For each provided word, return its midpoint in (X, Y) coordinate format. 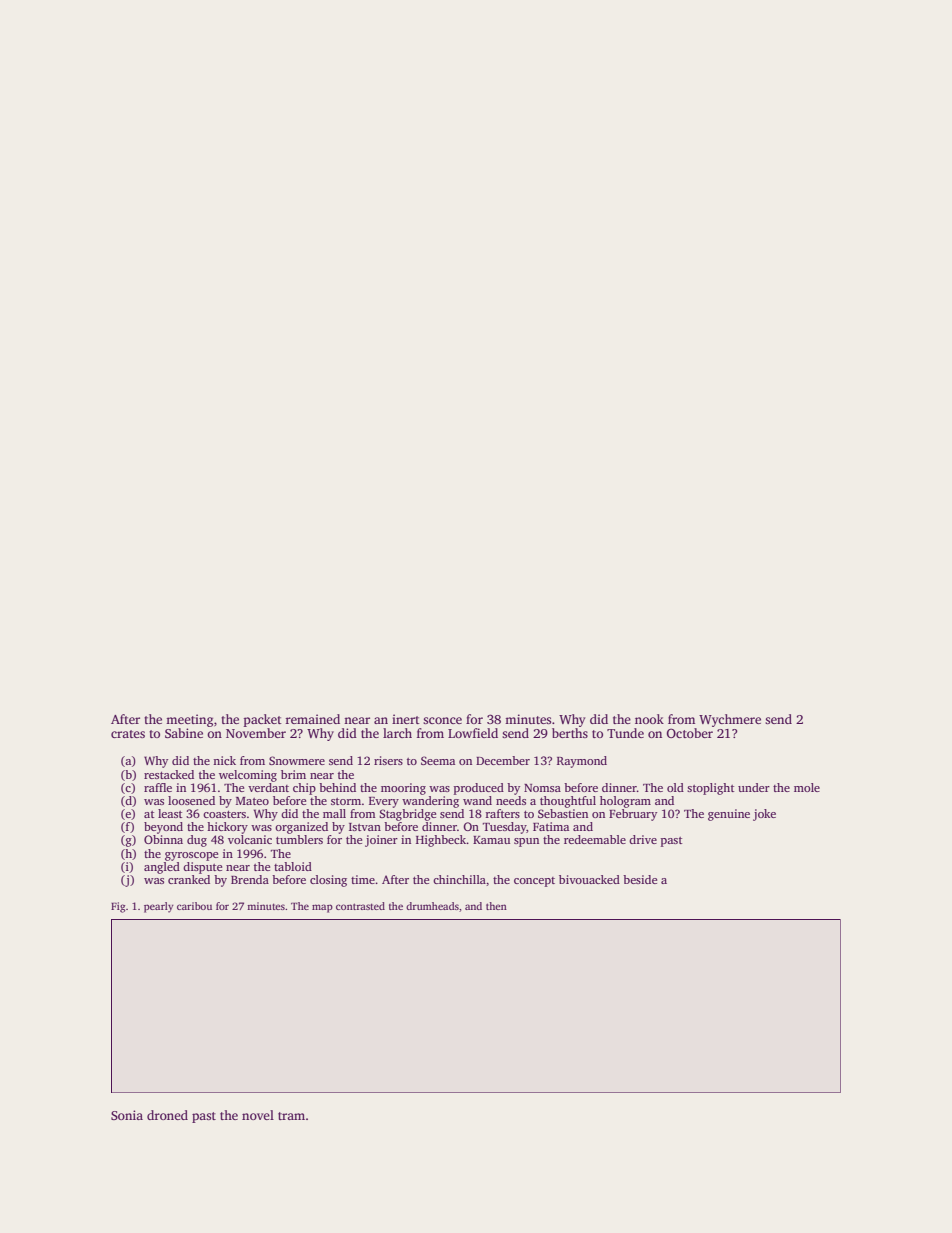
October (690, 733)
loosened (191, 800)
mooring (403, 789)
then (496, 906)
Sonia (127, 1115)
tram (291, 1116)
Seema (438, 760)
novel (258, 1115)
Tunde (625, 733)
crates (128, 734)
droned (167, 1115)
